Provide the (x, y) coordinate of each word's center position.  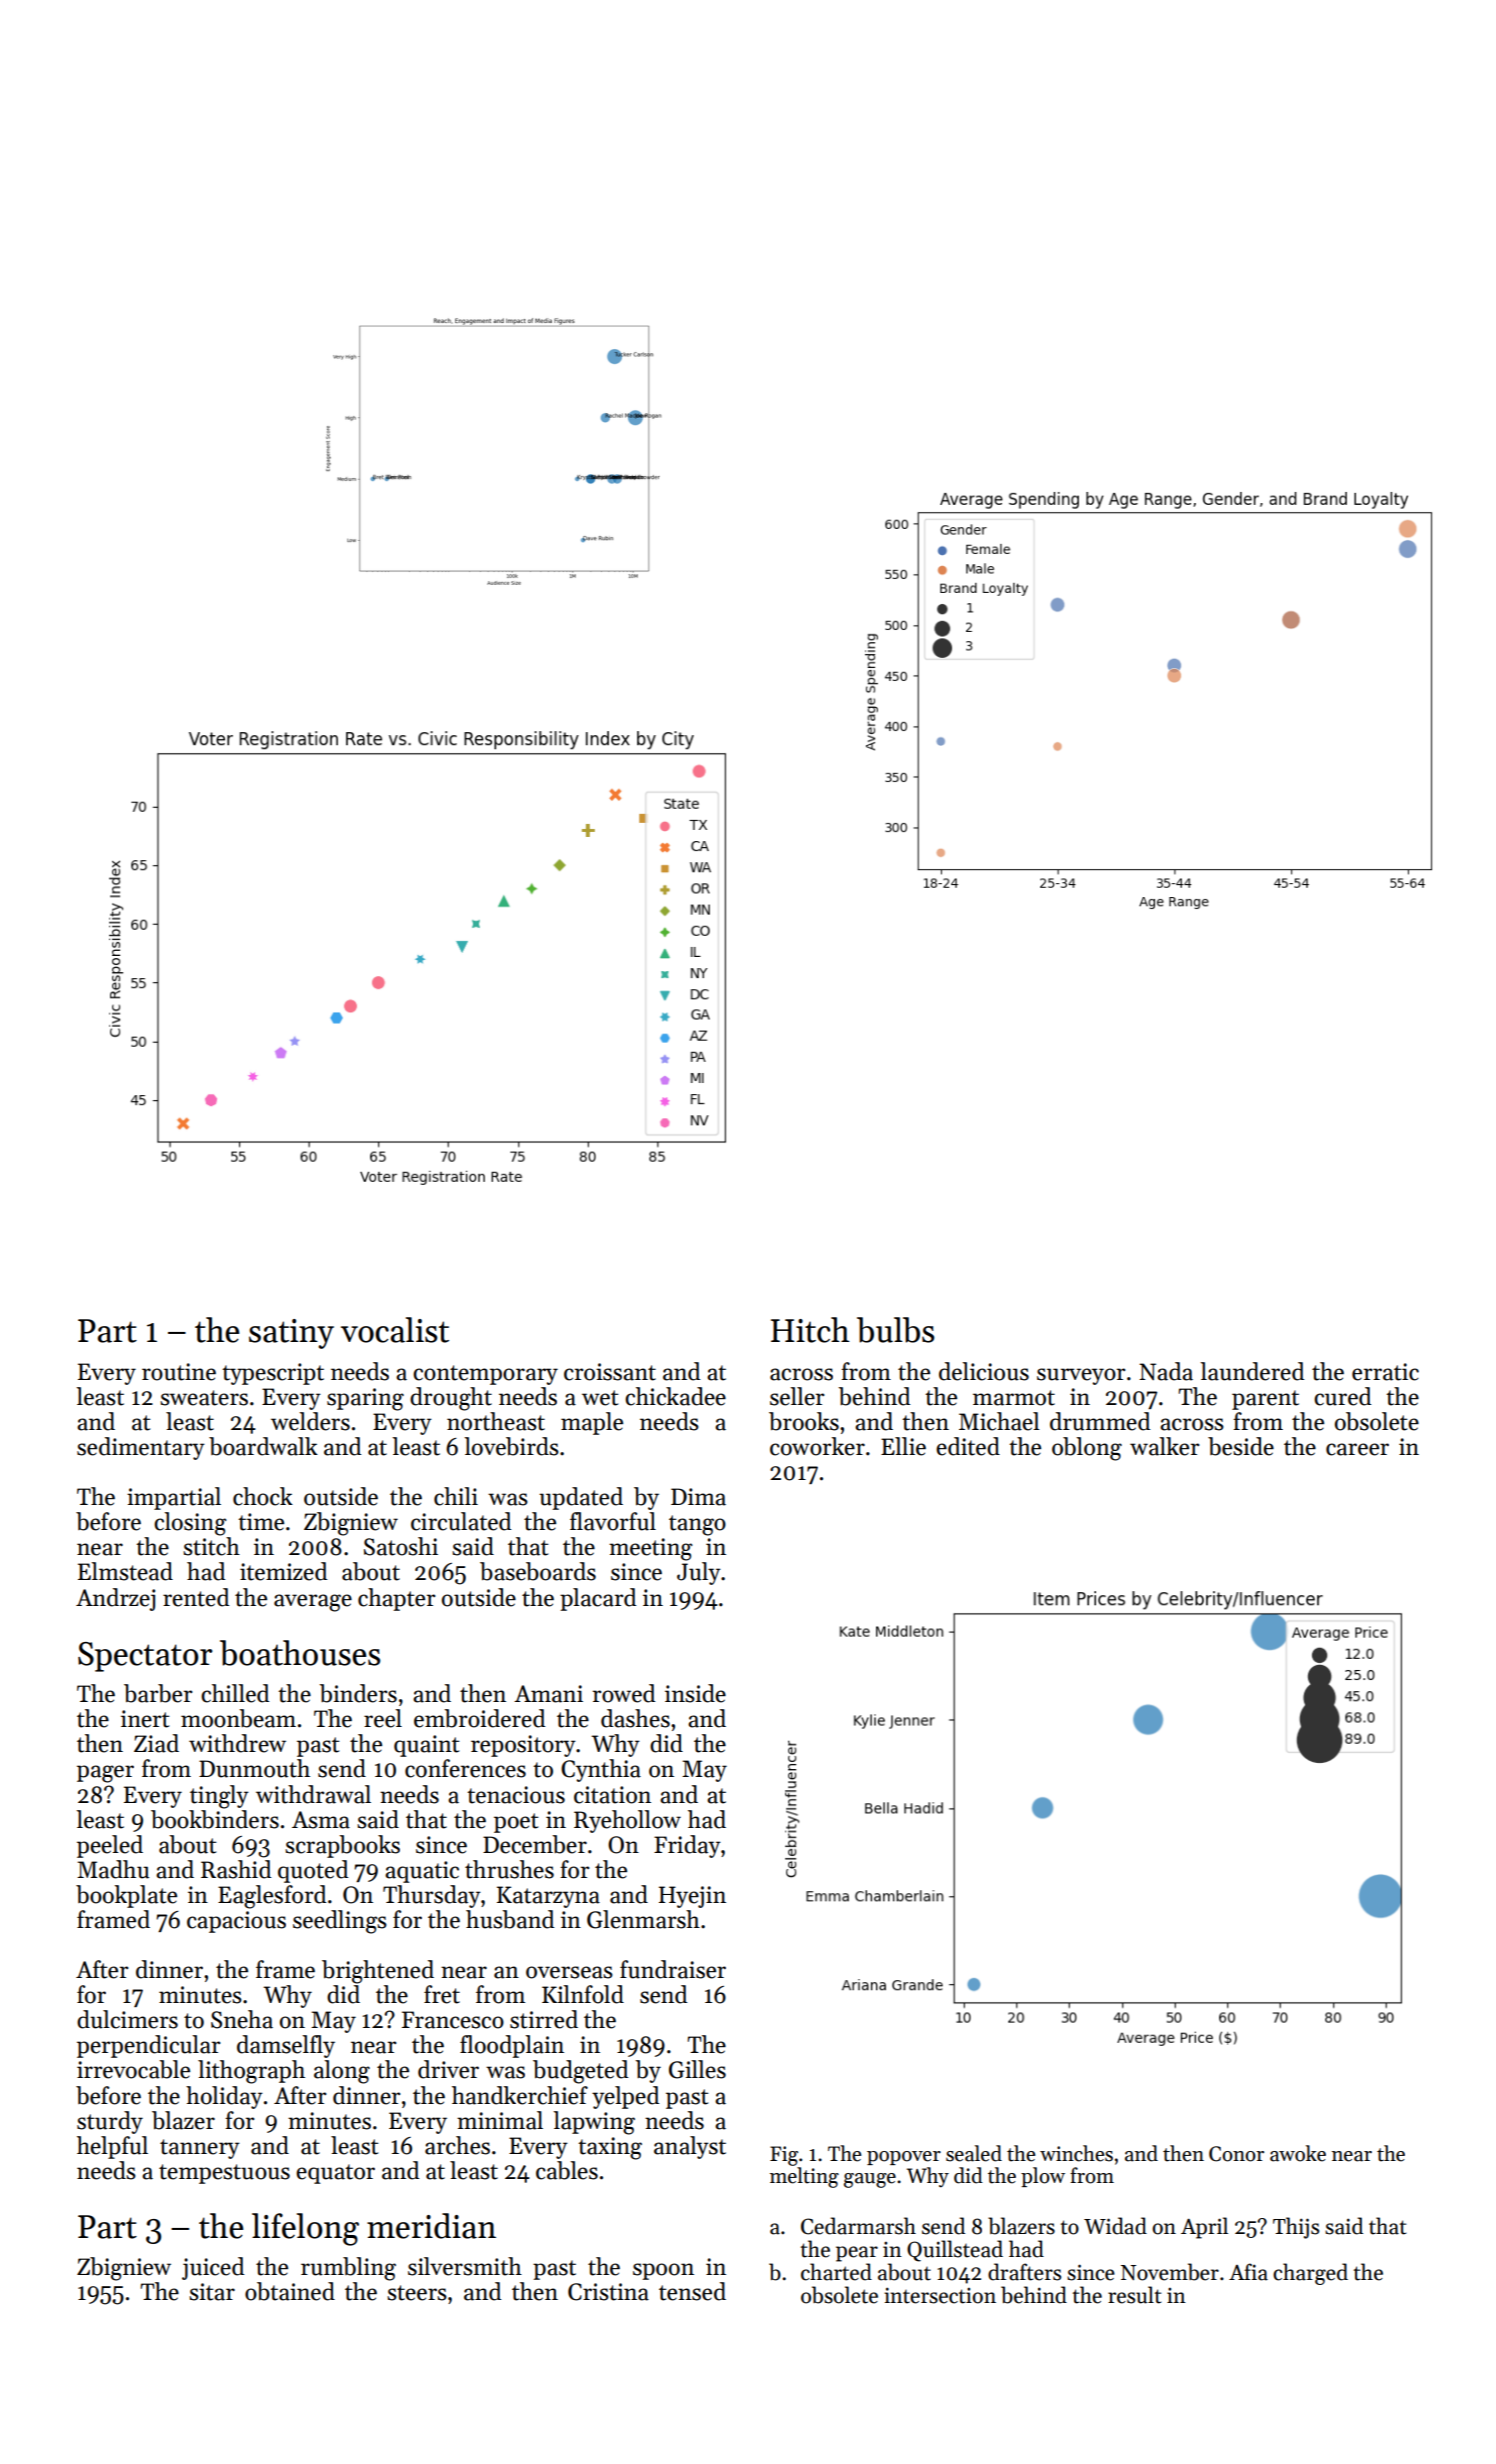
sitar (212, 2292)
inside (695, 1693)
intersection (940, 2295)
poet (516, 1823)
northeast (496, 1421)
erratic (1385, 1372)
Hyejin (692, 1897)
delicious (984, 1371)
